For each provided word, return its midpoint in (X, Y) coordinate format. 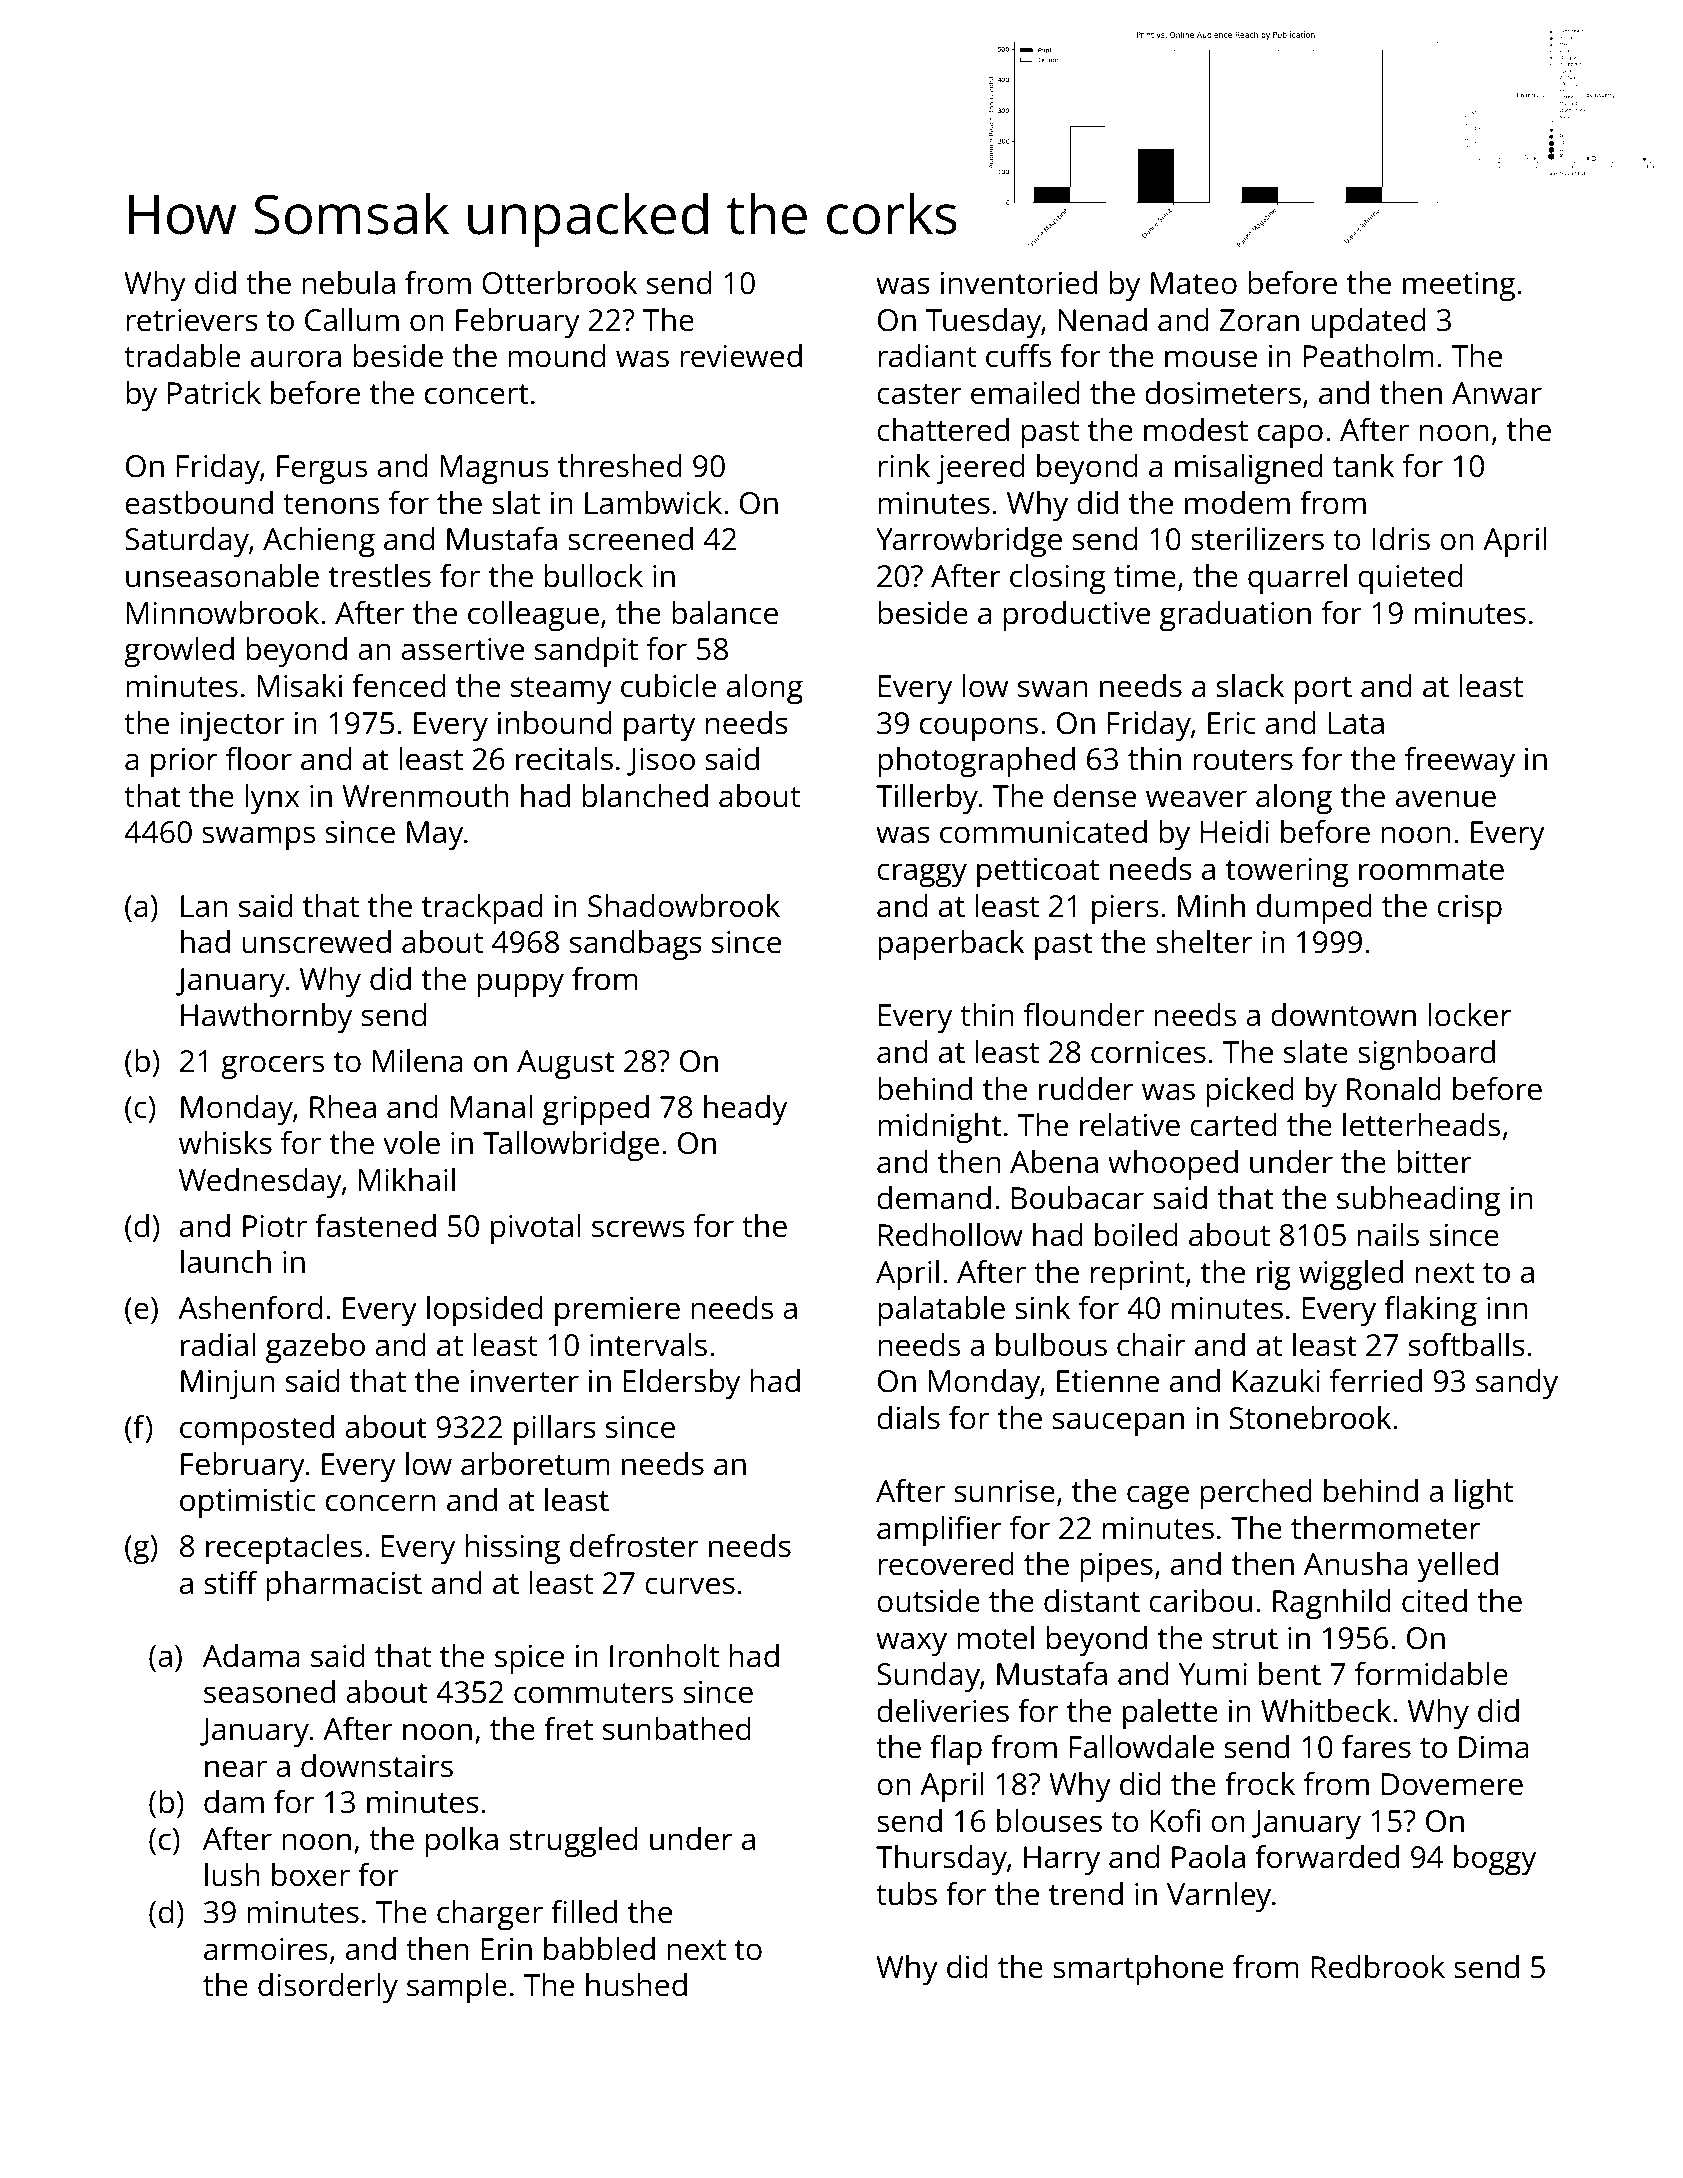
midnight (940, 1128)
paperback (951, 945)
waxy (911, 1644)
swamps (258, 838)
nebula (348, 283)
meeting (1459, 287)
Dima (1494, 1747)
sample (457, 1988)
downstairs (377, 1766)
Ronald (1394, 1089)
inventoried (1019, 283)
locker (1469, 1015)
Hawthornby (266, 1018)
